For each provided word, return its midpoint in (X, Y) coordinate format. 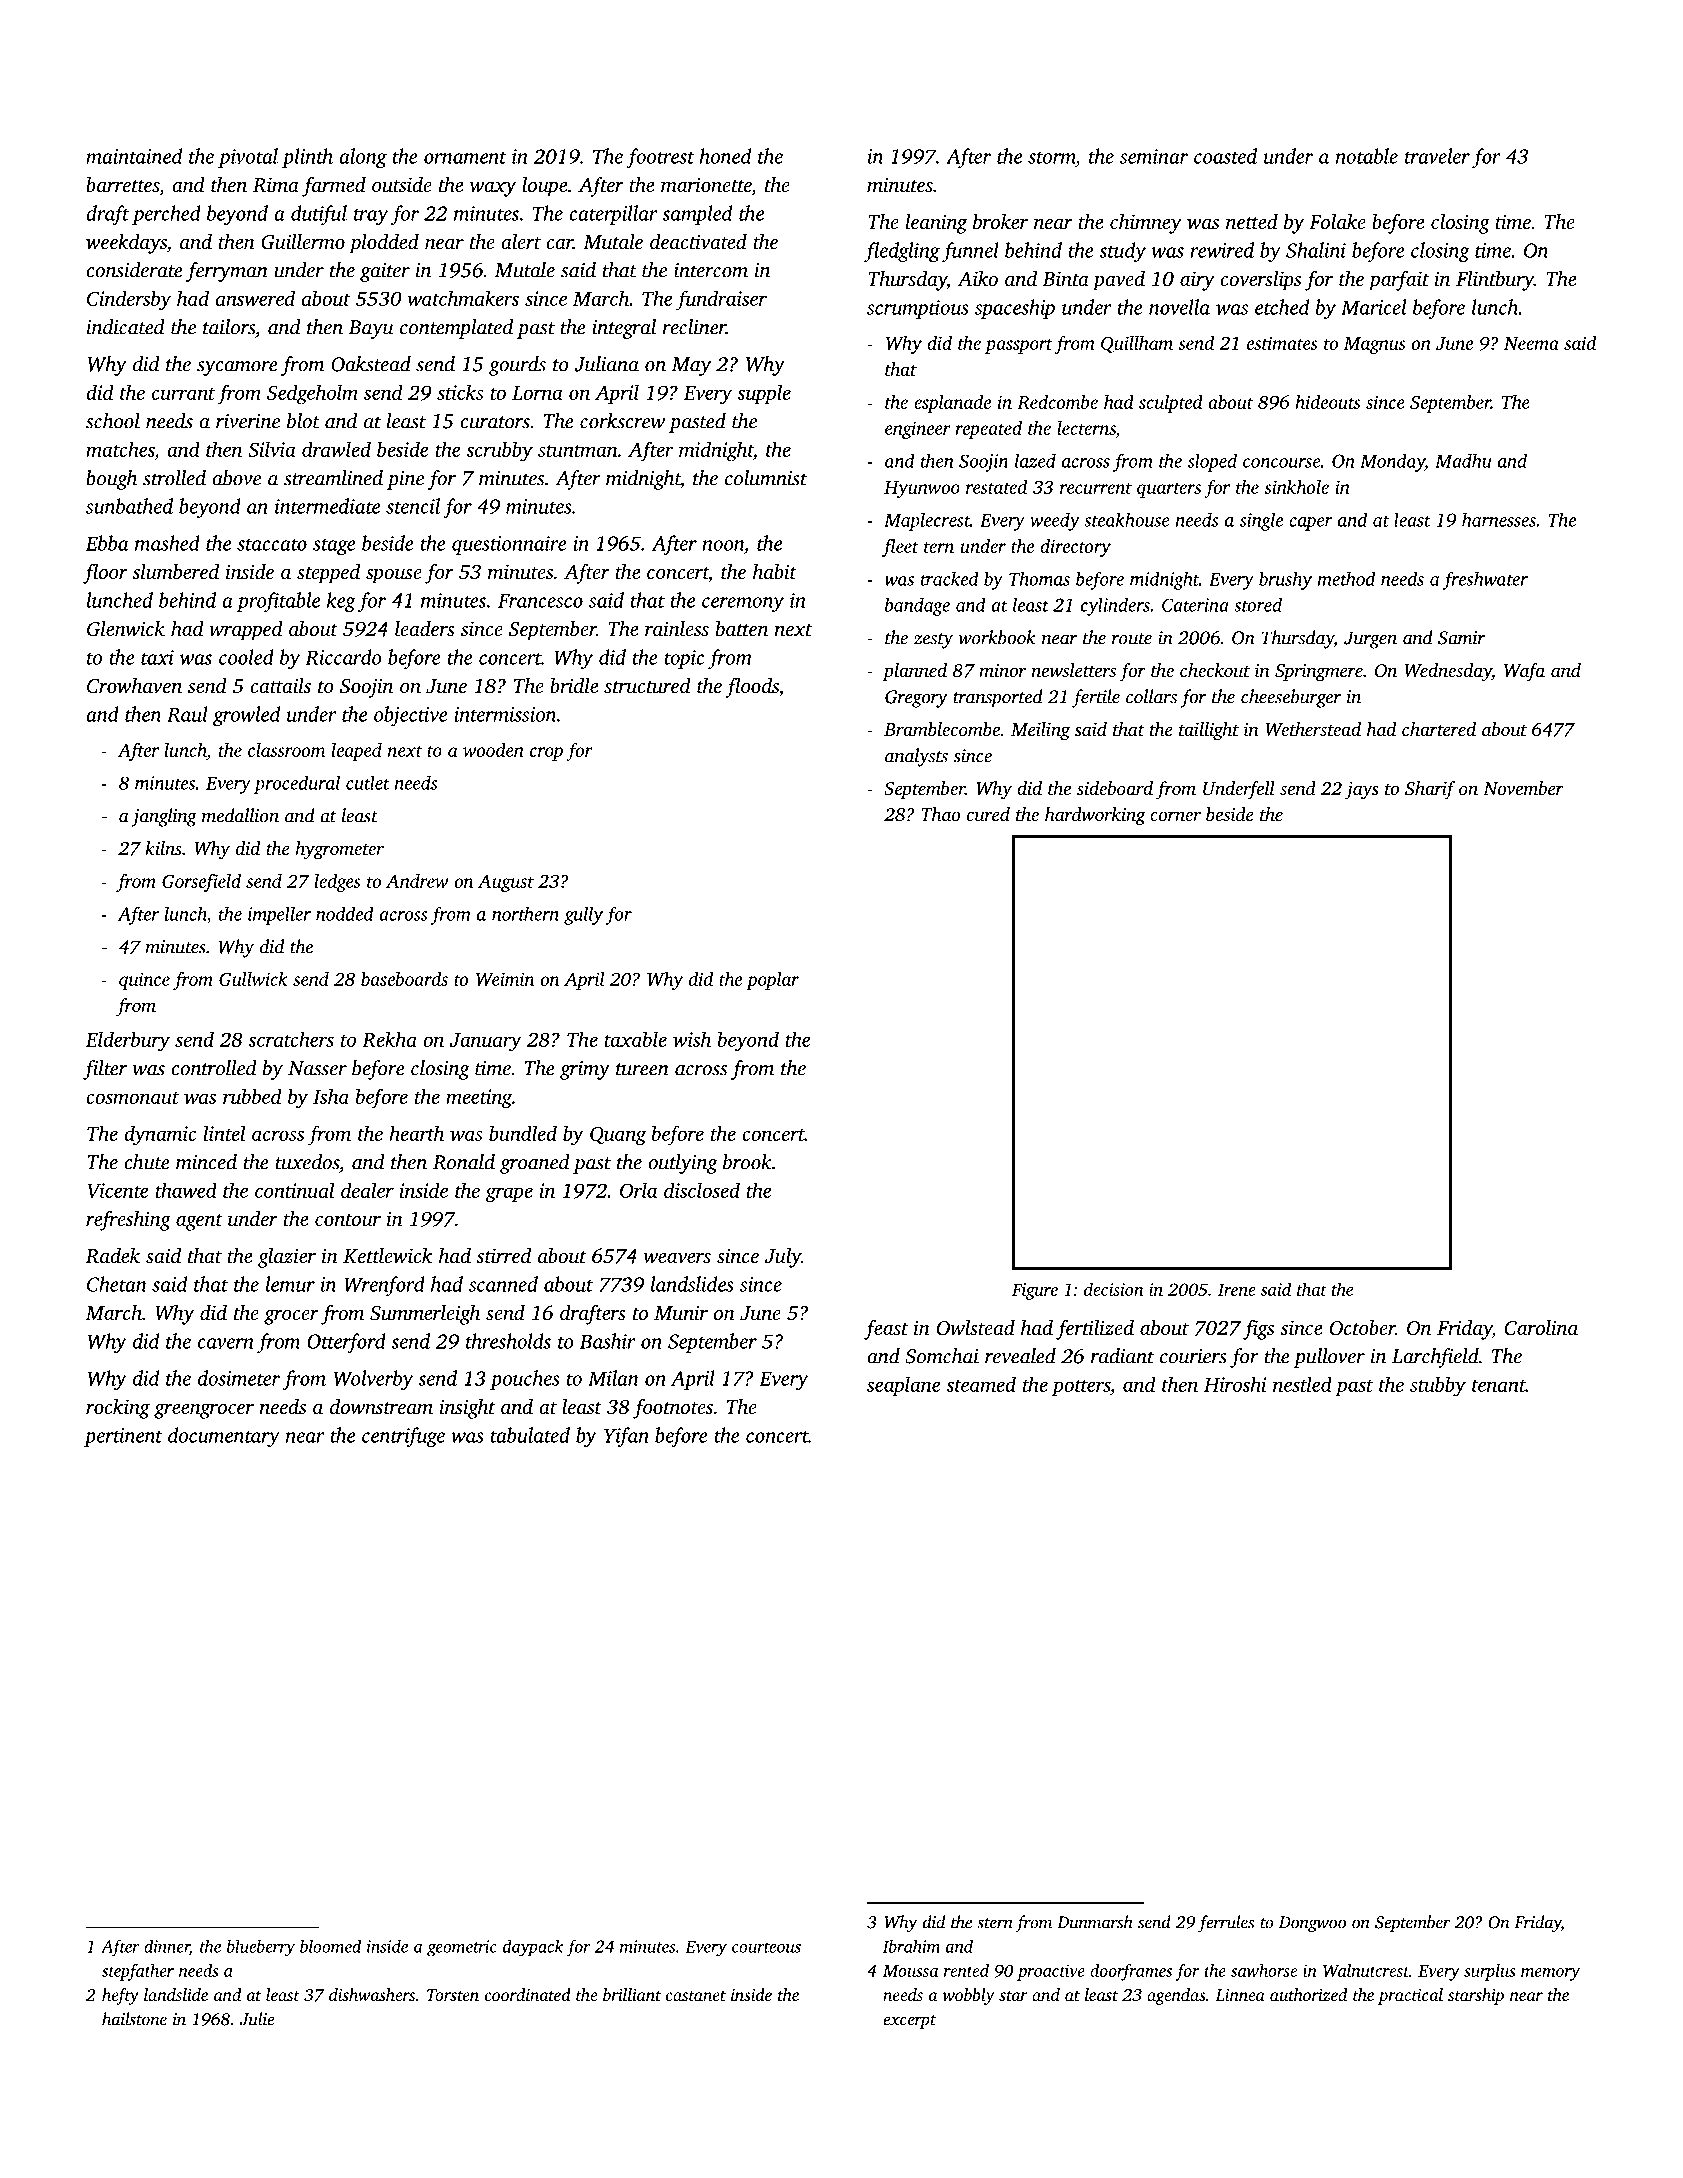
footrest (660, 158)
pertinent (123, 1437)
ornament (465, 157)
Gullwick (253, 979)
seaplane (904, 1386)
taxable (635, 1039)
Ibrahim (911, 1946)
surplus (1489, 1972)
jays (1361, 791)
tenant (1499, 1386)
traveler (1437, 156)
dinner (167, 1947)
